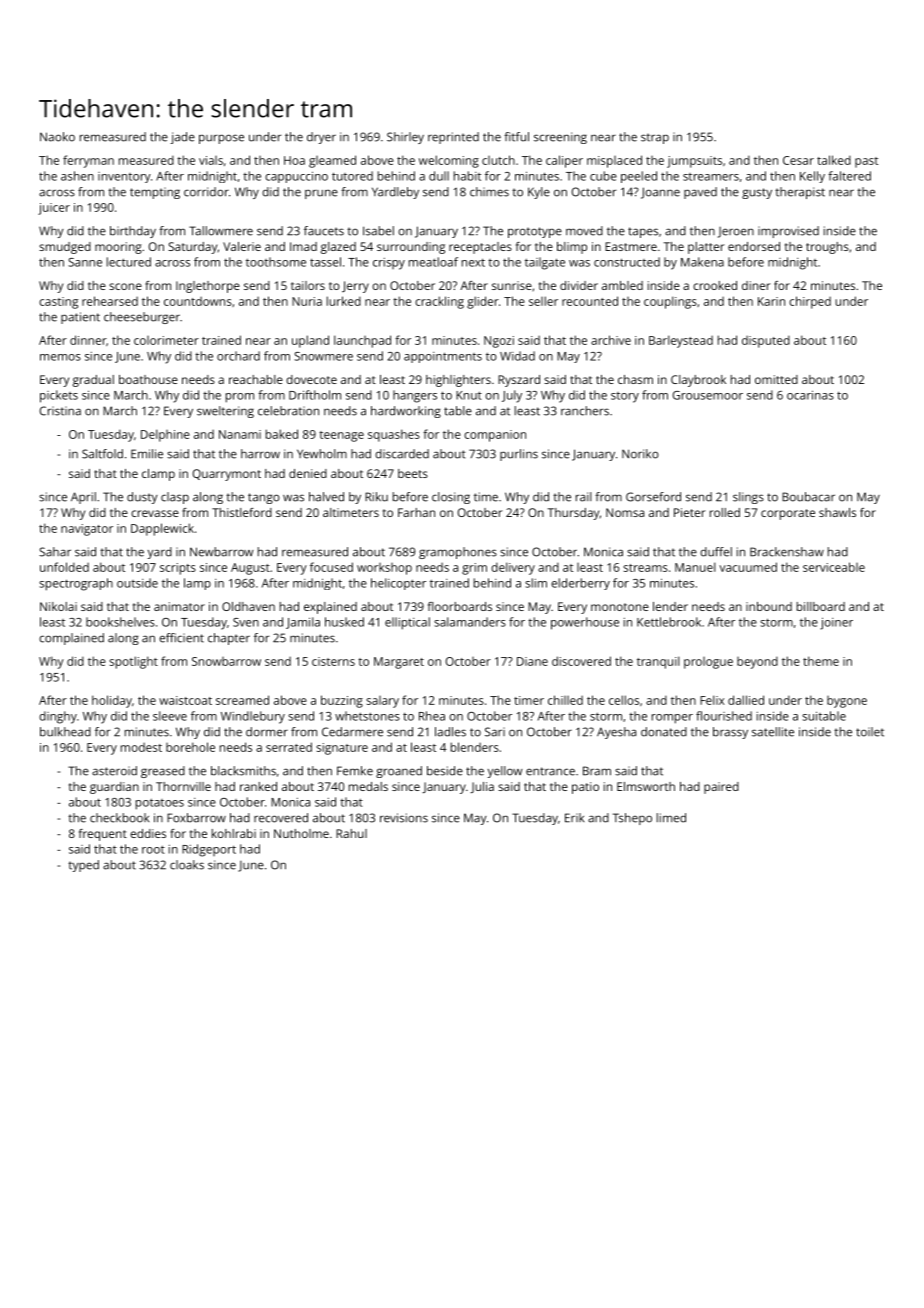 Image resolution: width=924 pixels, height=1308 pixels. What do you see at coordinates (640, 454) in the screenshot?
I see `Noriko` at bounding box center [640, 454].
